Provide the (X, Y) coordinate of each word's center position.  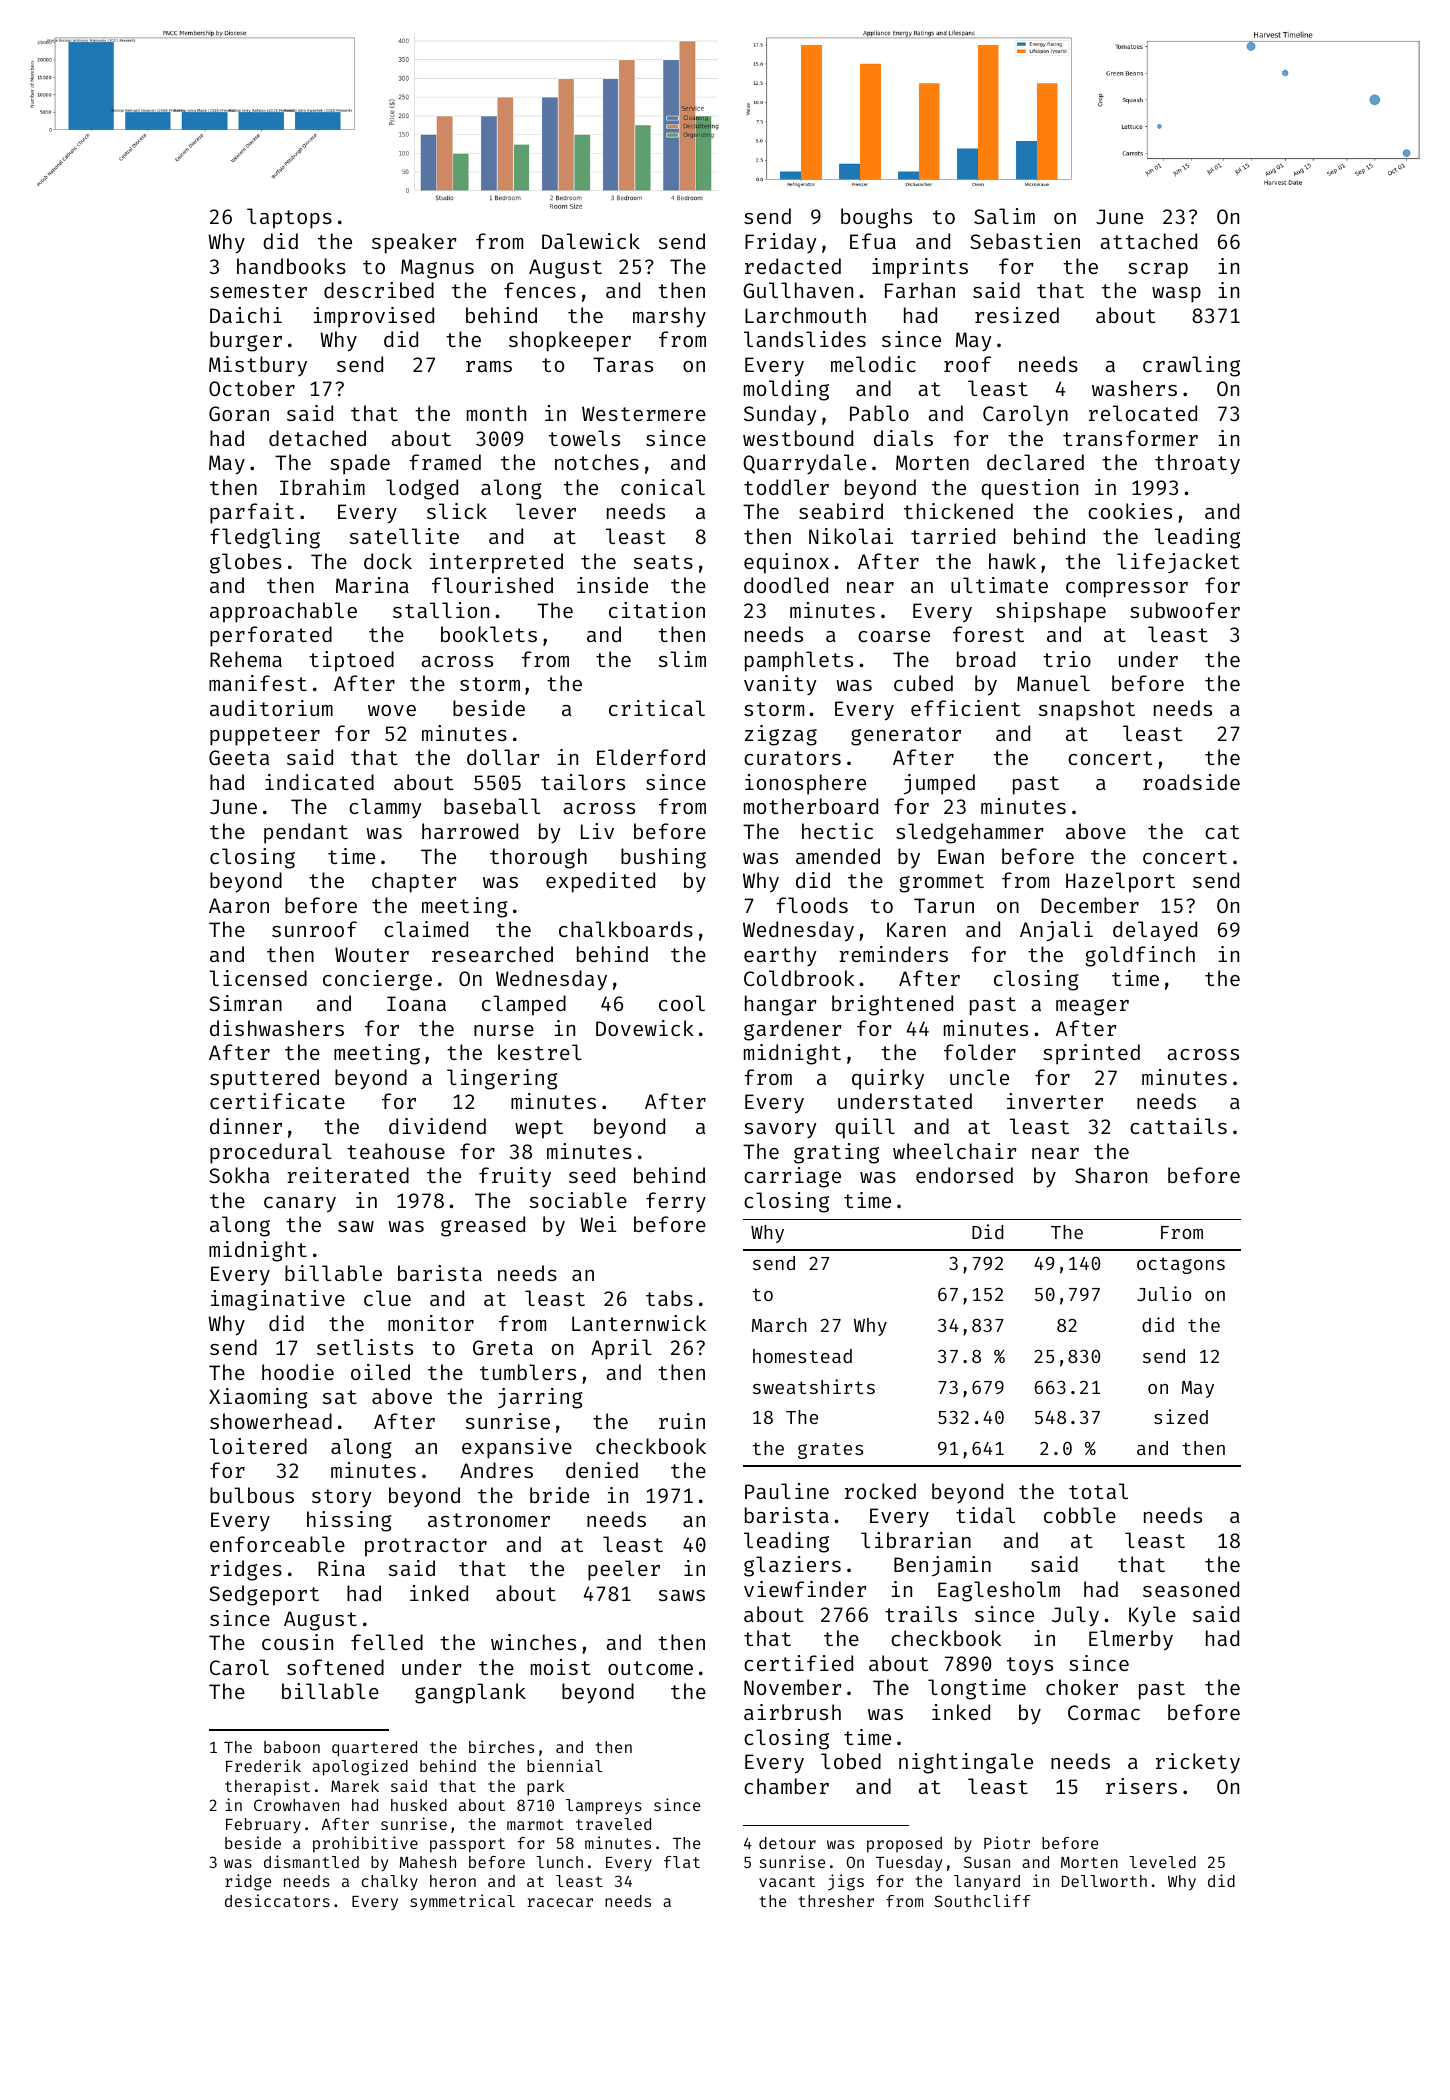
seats (663, 562)
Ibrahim (322, 487)
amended (838, 856)
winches (533, 1642)
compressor (1127, 590)
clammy (385, 808)
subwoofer (1185, 610)
